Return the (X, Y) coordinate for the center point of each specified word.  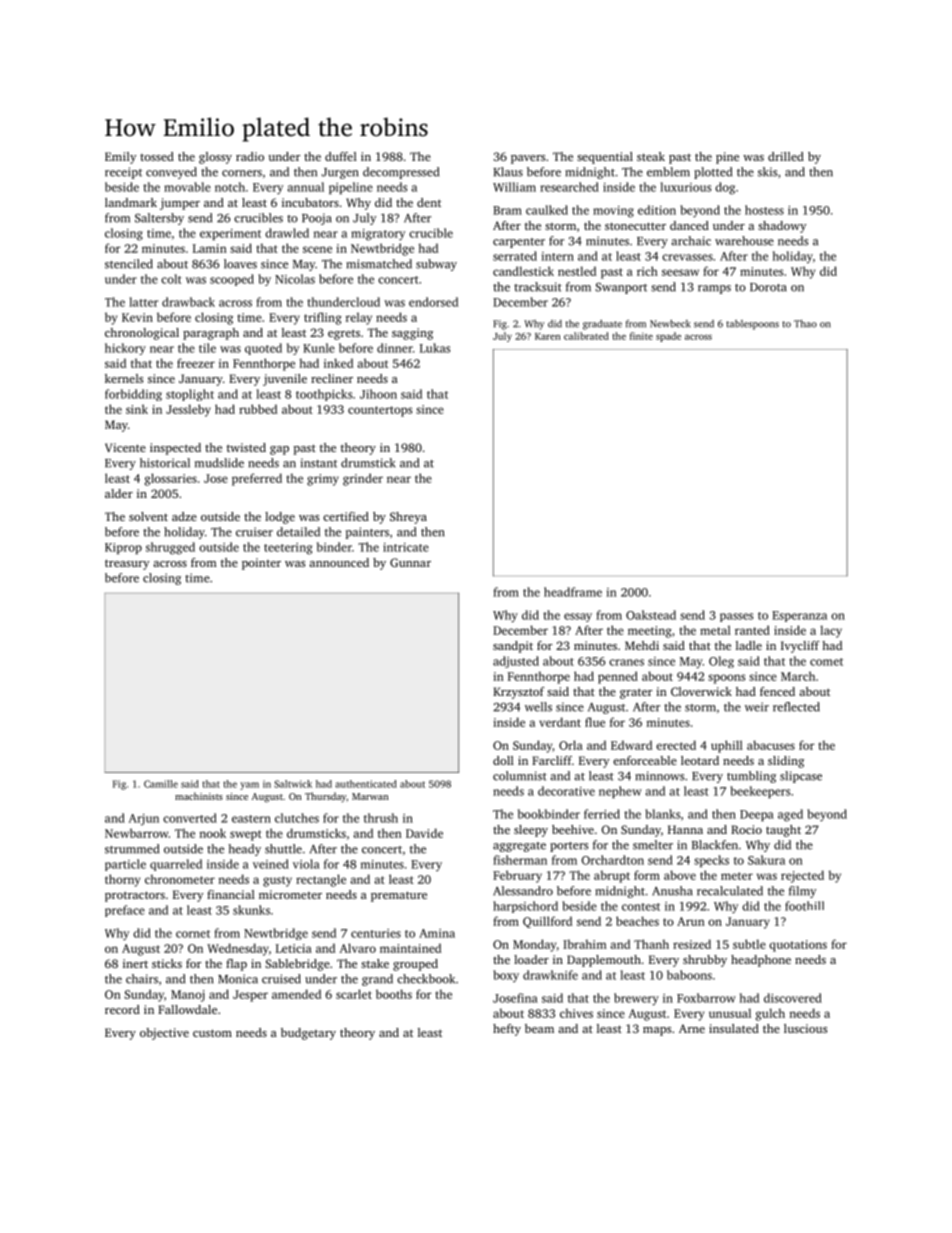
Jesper (250, 996)
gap (279, 450)
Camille (161, 784)
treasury (127, 564)
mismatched (379, 264)
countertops (380, 411)
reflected (796, 707)
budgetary (308, 1034)
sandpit (513, 647)
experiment (230, 234)
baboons (689, 975)
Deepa (757, 815)
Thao (805, 324)
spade (668, 337)
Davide (424, 833)
